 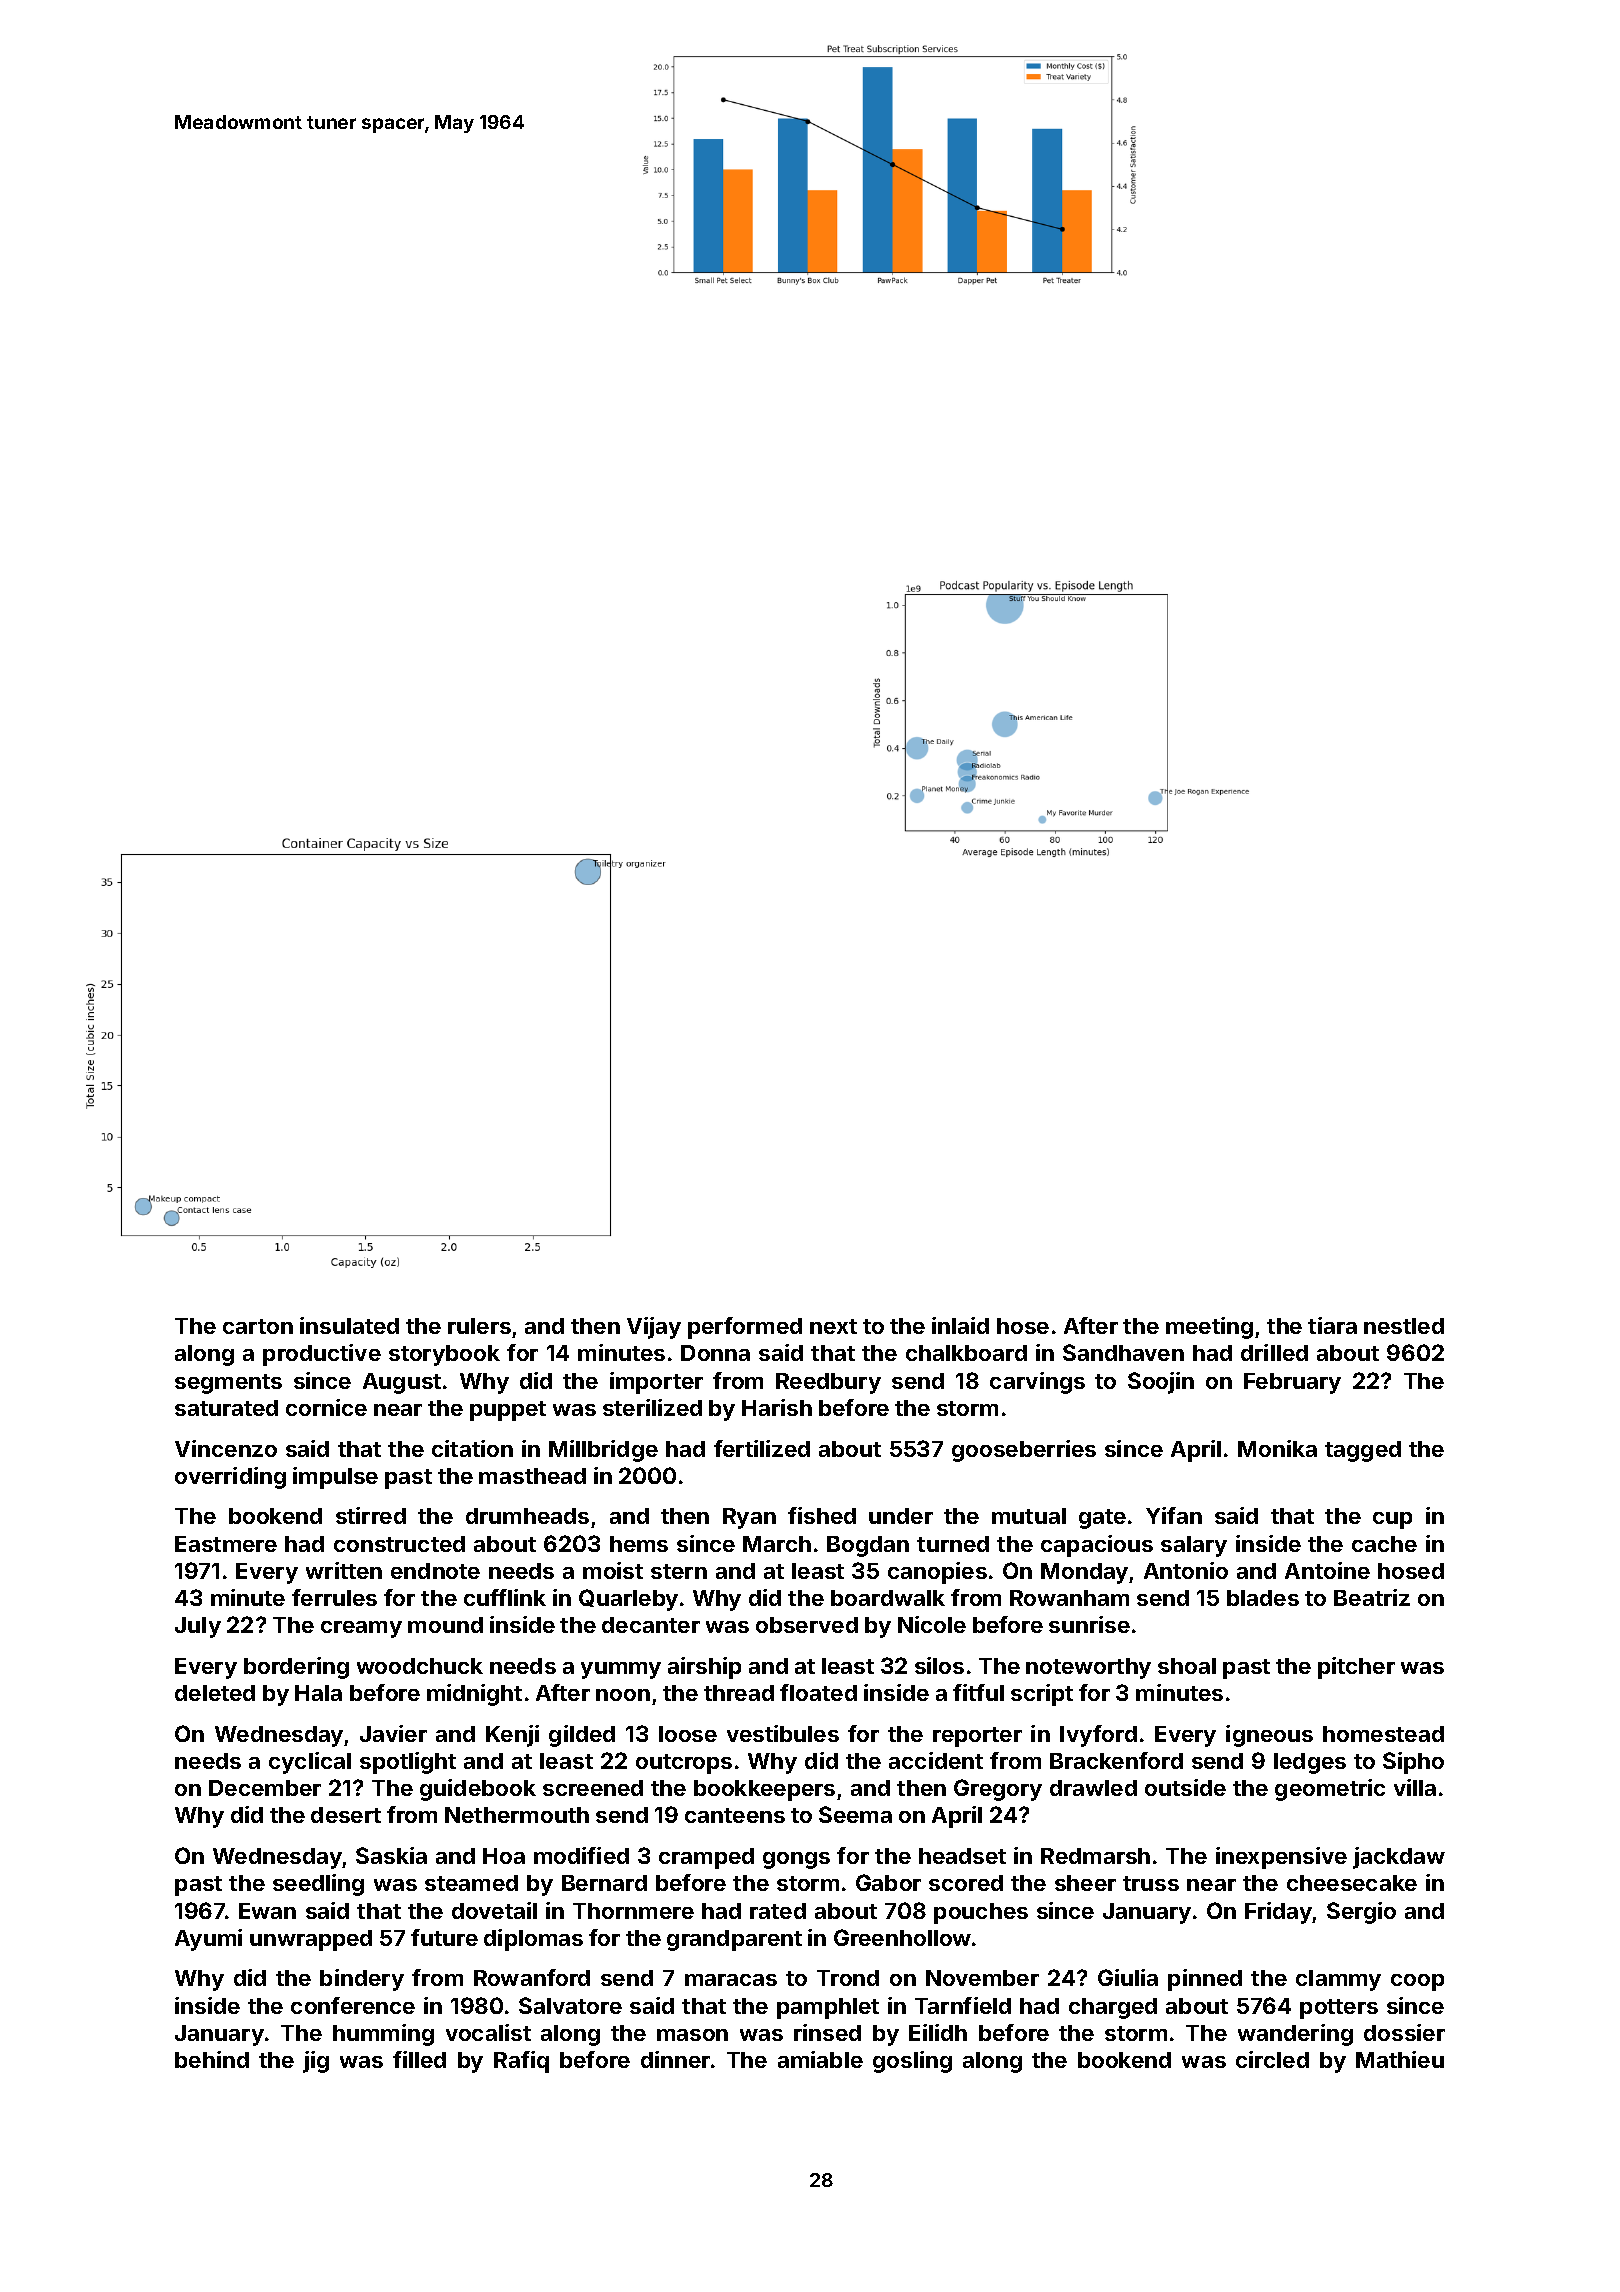 I want to click on outside, so click(x=1185, y=1787).
